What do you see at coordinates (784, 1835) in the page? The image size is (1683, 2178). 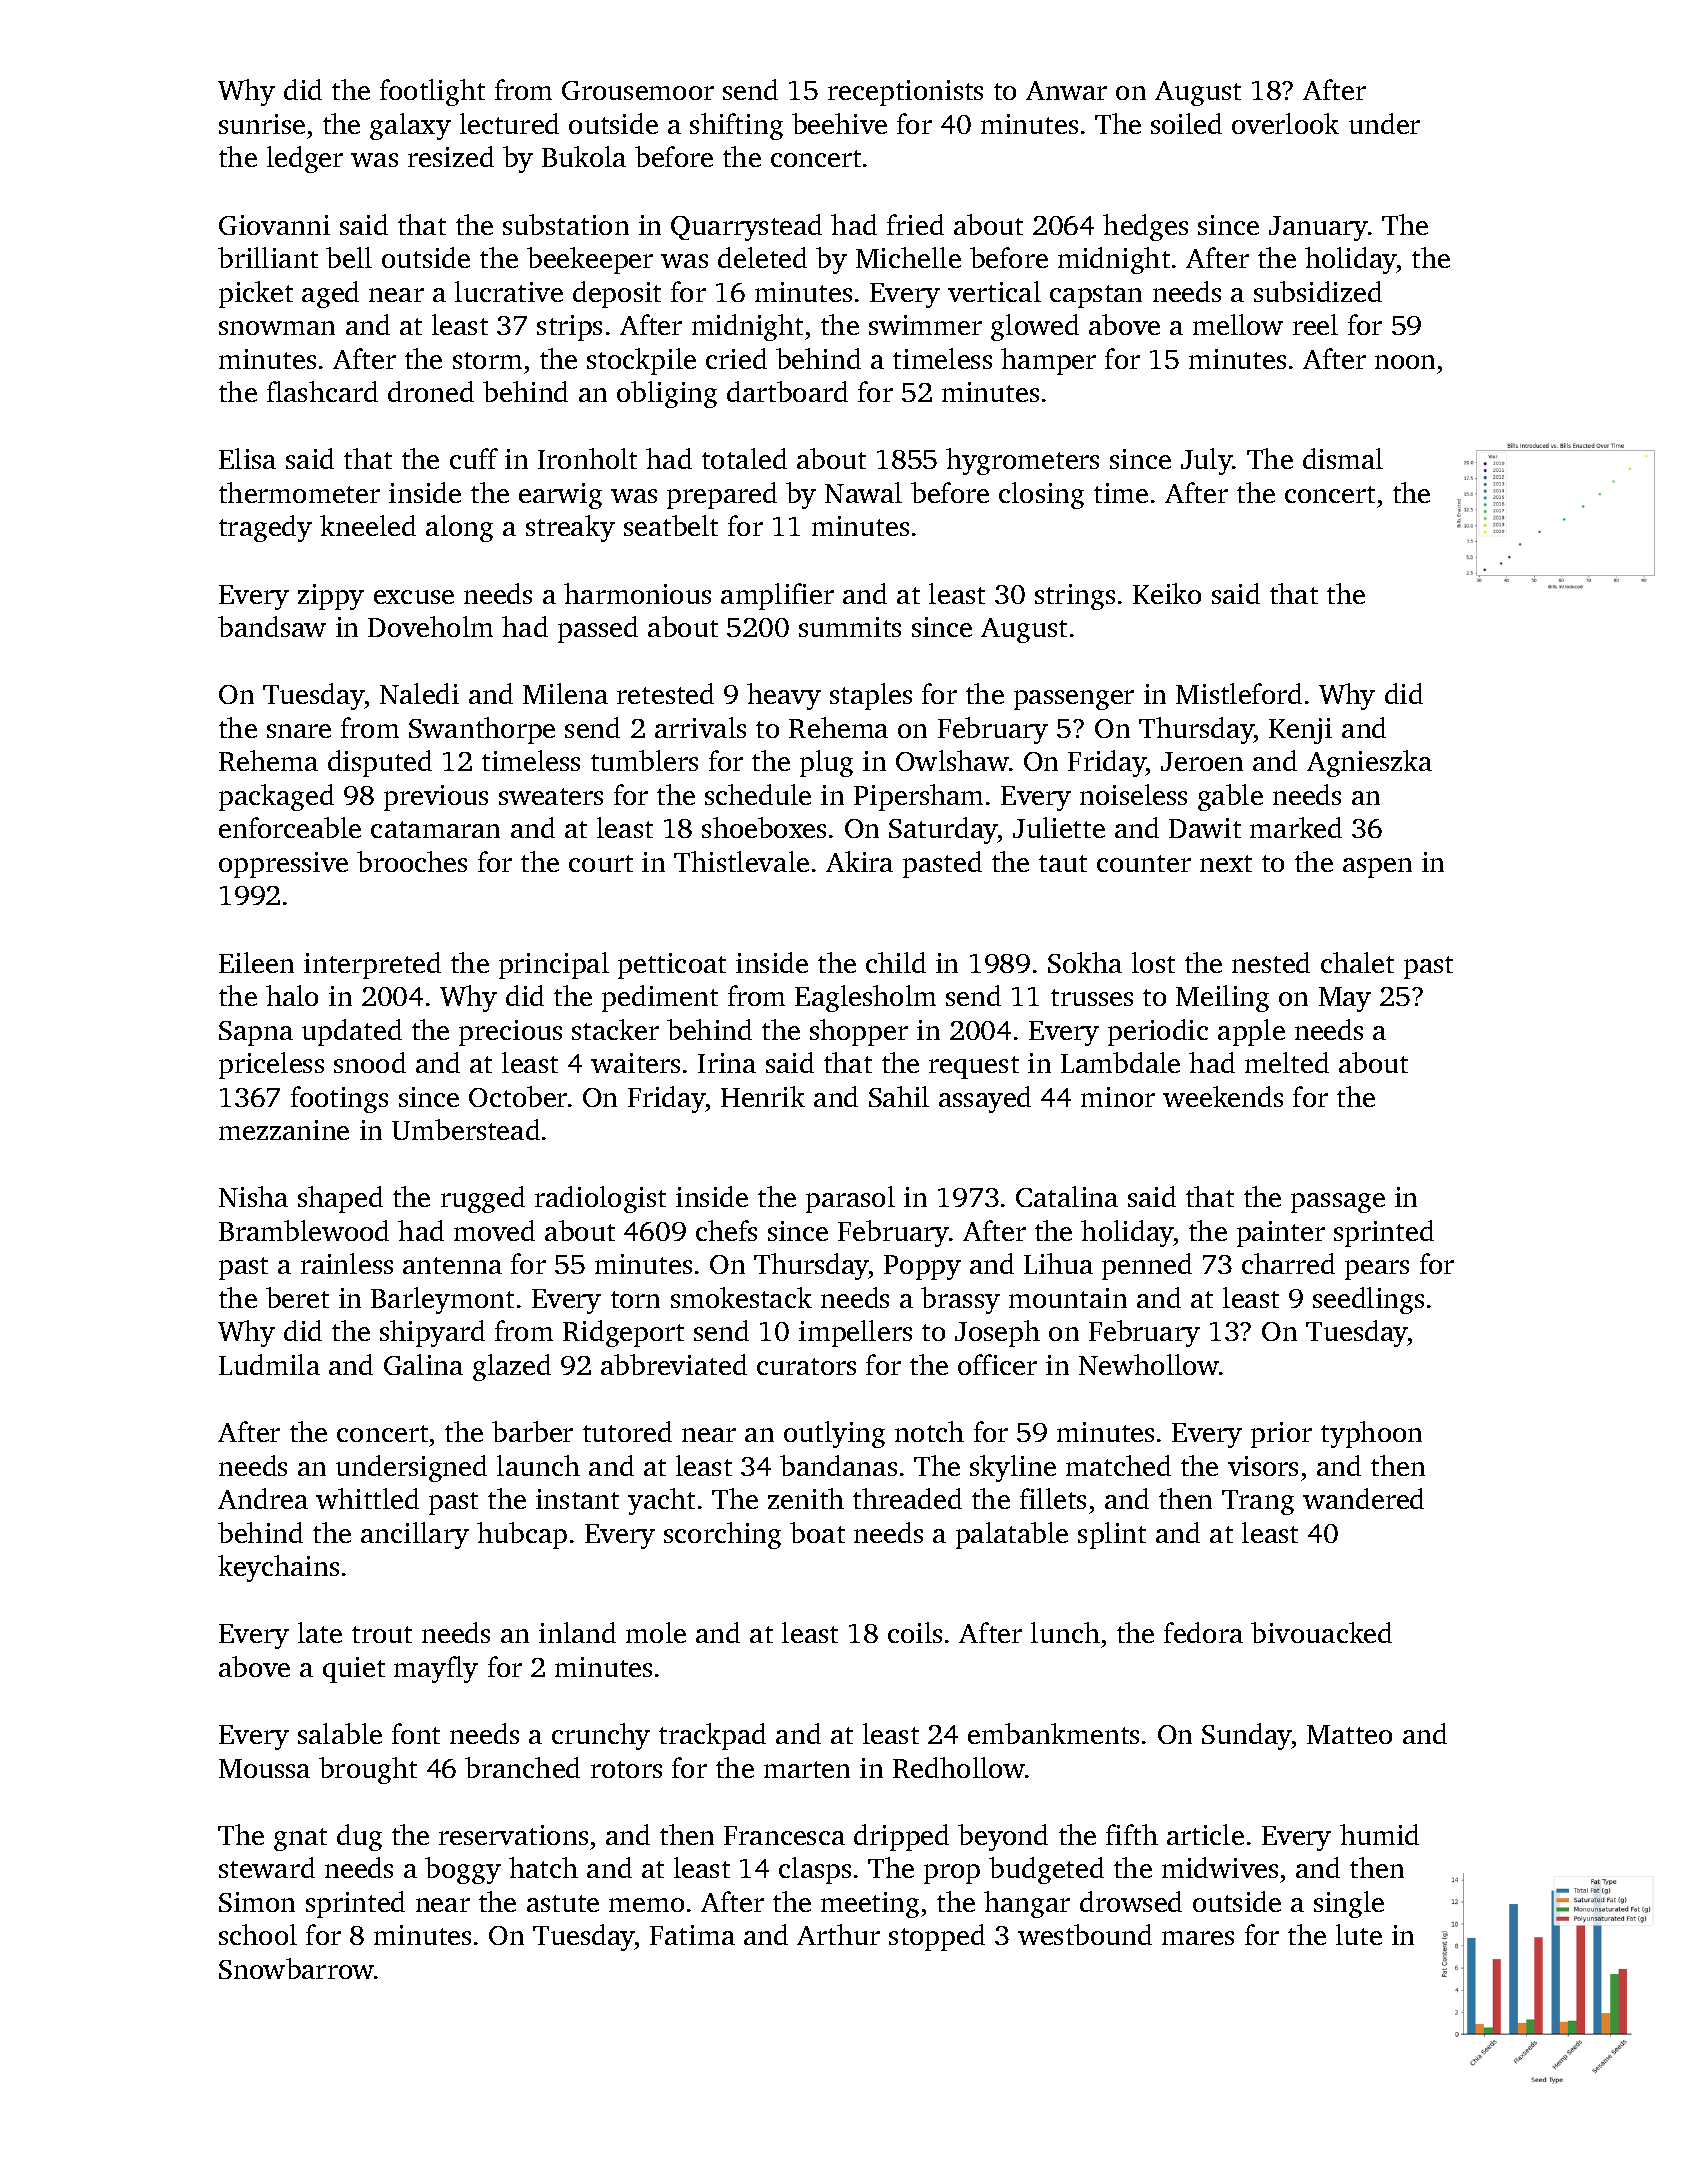 I see `Francesca` at bounding box center [784, 1835].
